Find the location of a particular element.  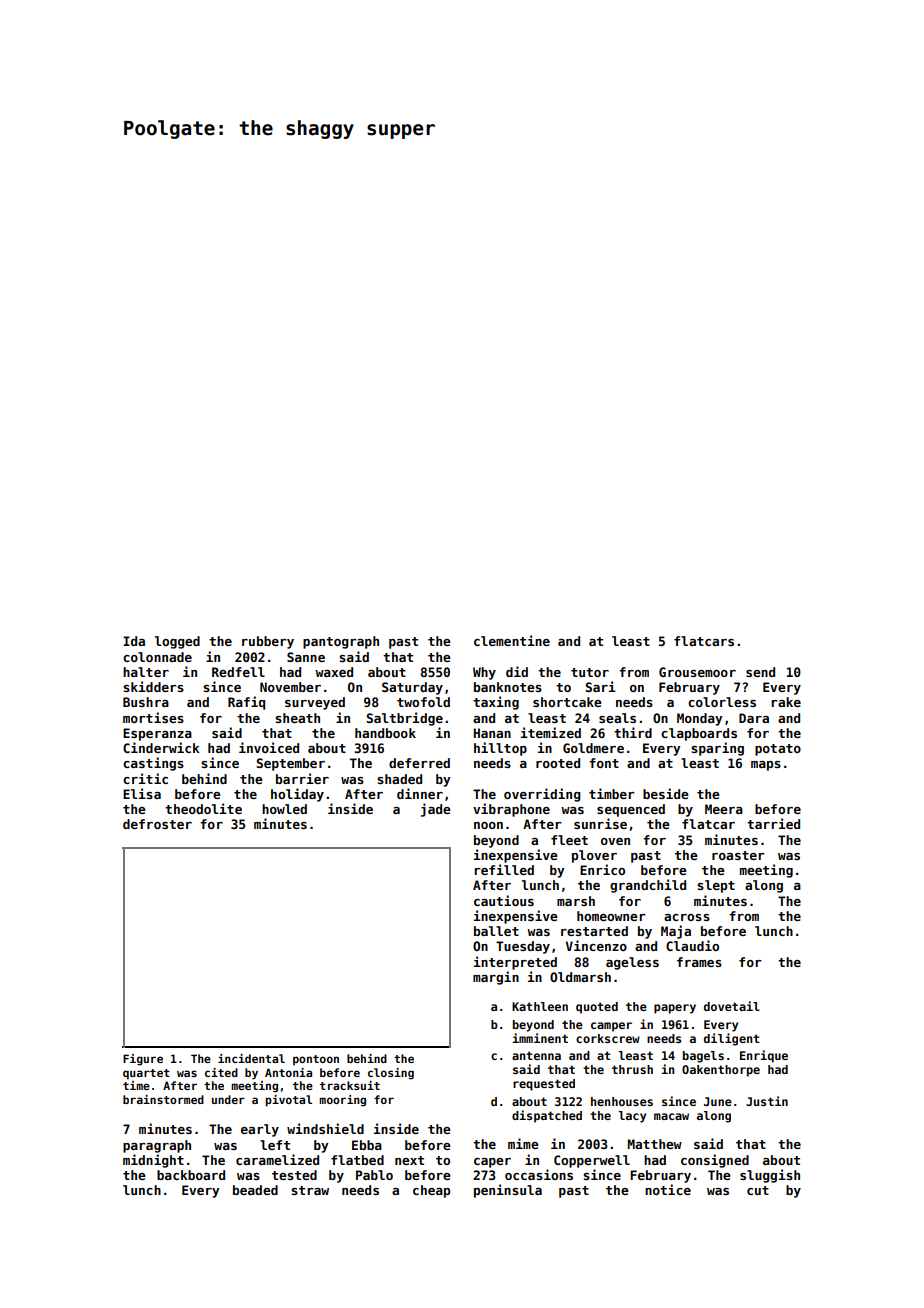

tested is located at coordinates (294, 1175).
